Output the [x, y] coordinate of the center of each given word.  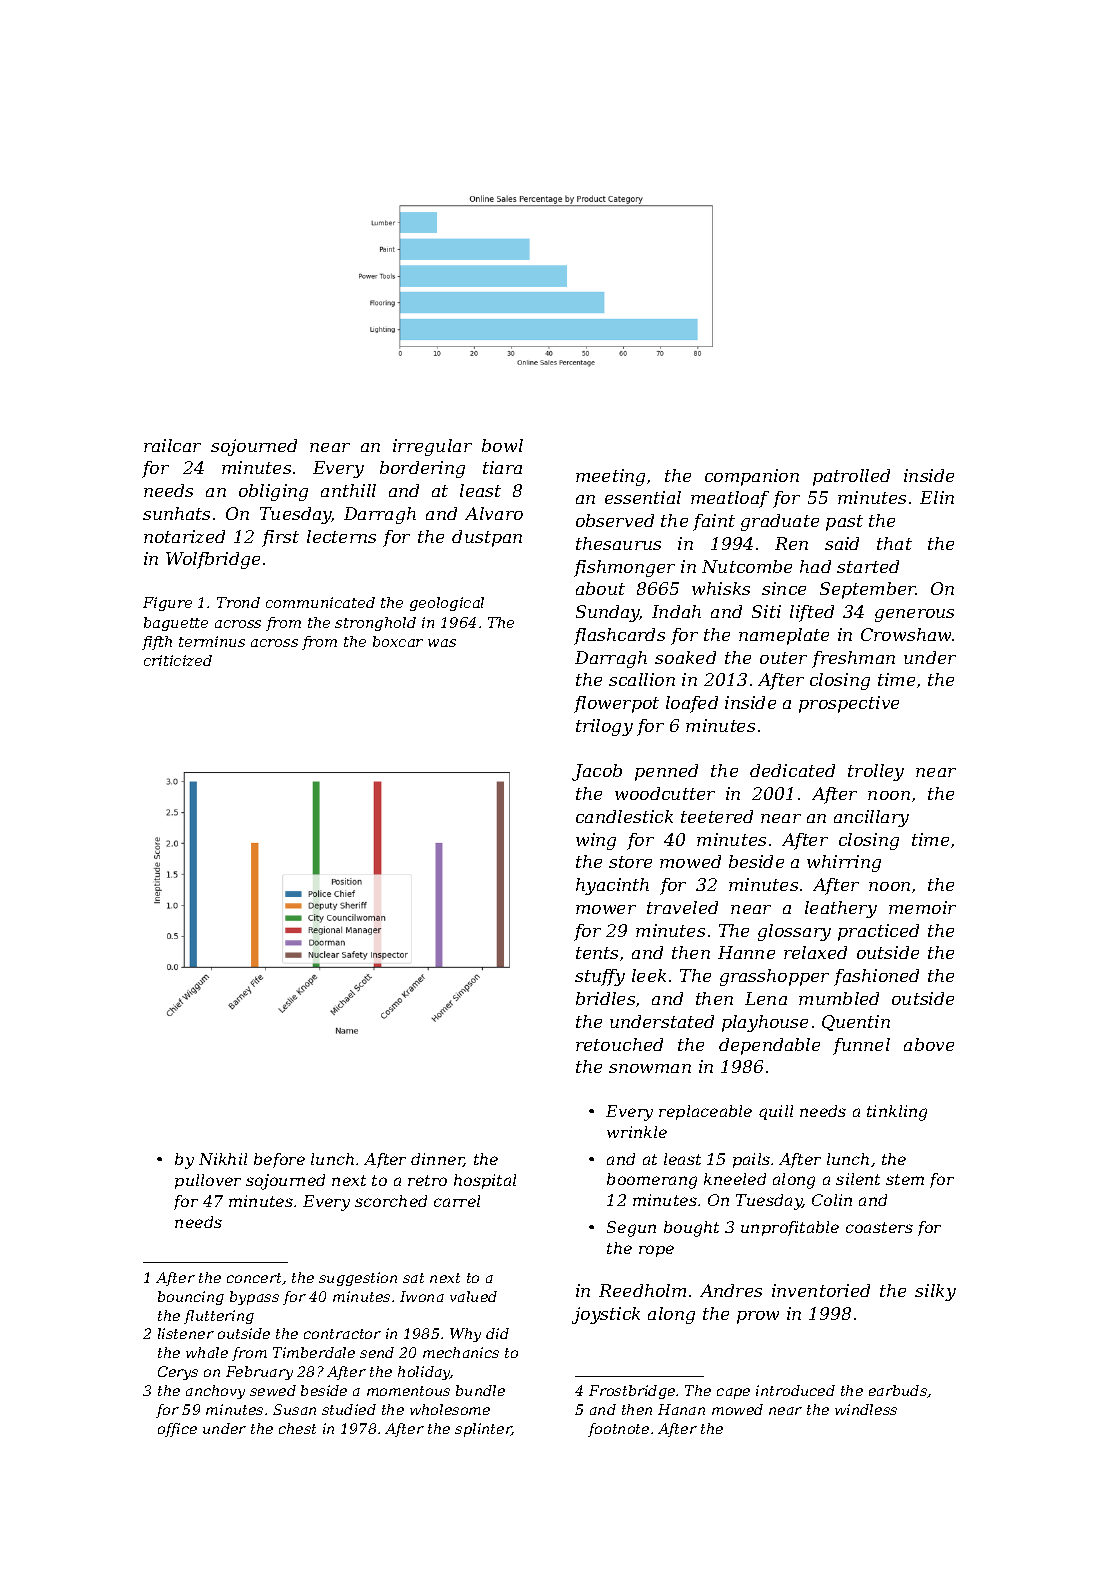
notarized [184, 536]
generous [914, 615]
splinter [483, 1430]
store [630, 862]
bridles [605, 998]
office [177, 1430]
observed [615, 520]
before [279, 1160]
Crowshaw [906, 634]
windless [866, 1409]
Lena [766, 998]
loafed [692, 704]
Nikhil [223, 1159]
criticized [178, 660]
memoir [922, 907]
